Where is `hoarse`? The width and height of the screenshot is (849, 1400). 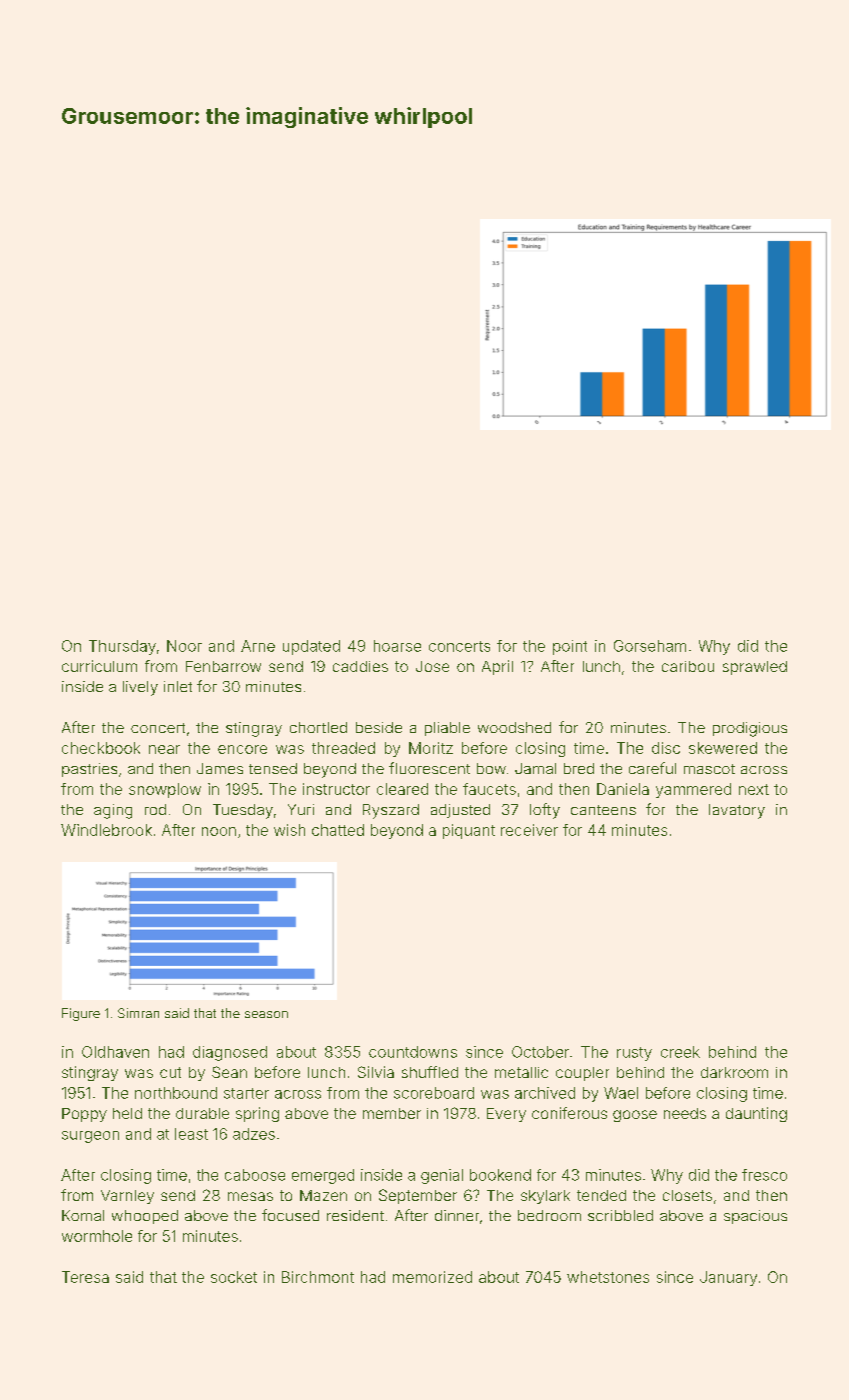 hoarse is located at coordinates (397, 646).
